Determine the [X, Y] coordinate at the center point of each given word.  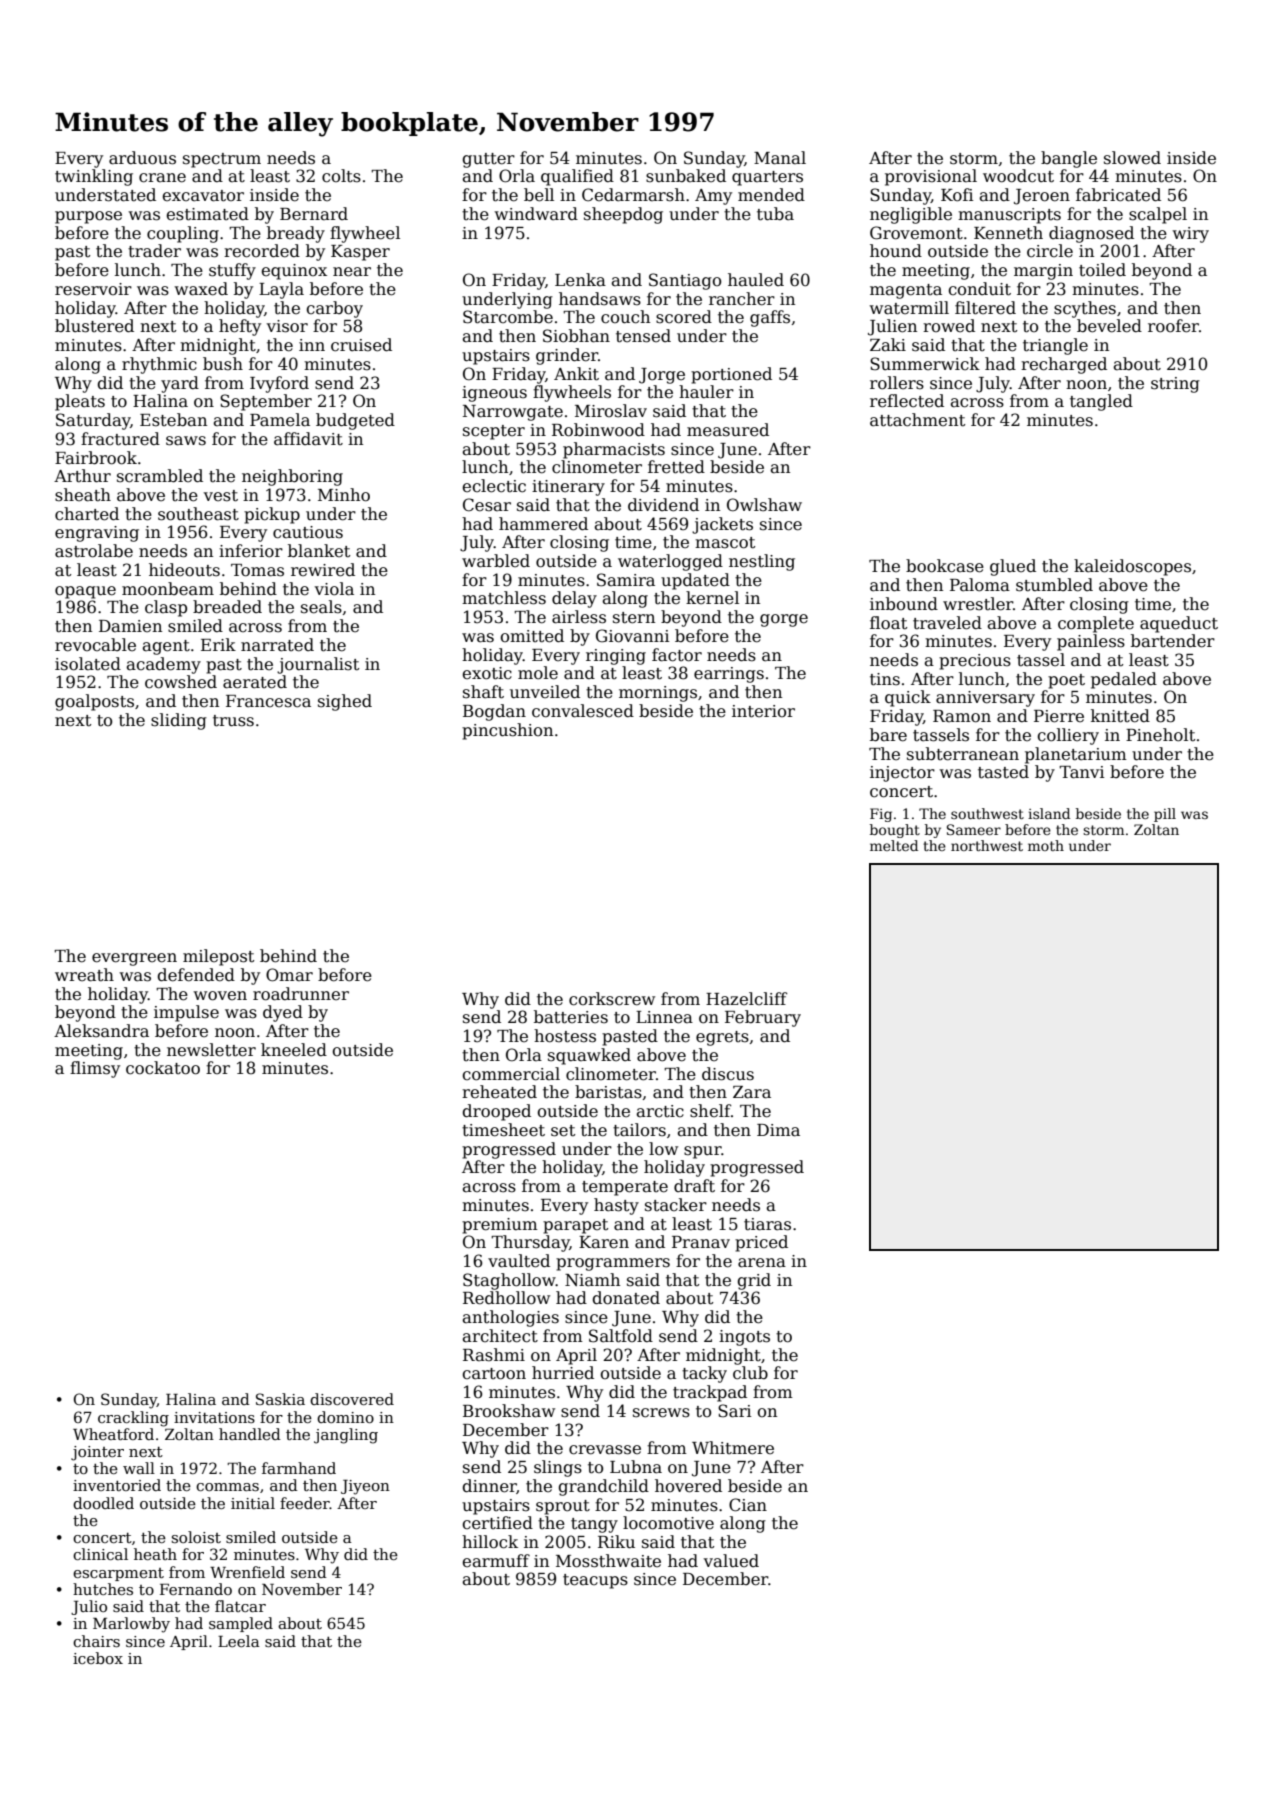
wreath [84, 975]
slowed [1132, 158]
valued [731, 1561]
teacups [595, 1581]
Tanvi [1082, 772]
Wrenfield [247, 1572]
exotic [487, 673]
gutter [488, 160]
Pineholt [1160, 735]
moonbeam [168, 589]
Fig [881, 815]
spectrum [222, 160]
